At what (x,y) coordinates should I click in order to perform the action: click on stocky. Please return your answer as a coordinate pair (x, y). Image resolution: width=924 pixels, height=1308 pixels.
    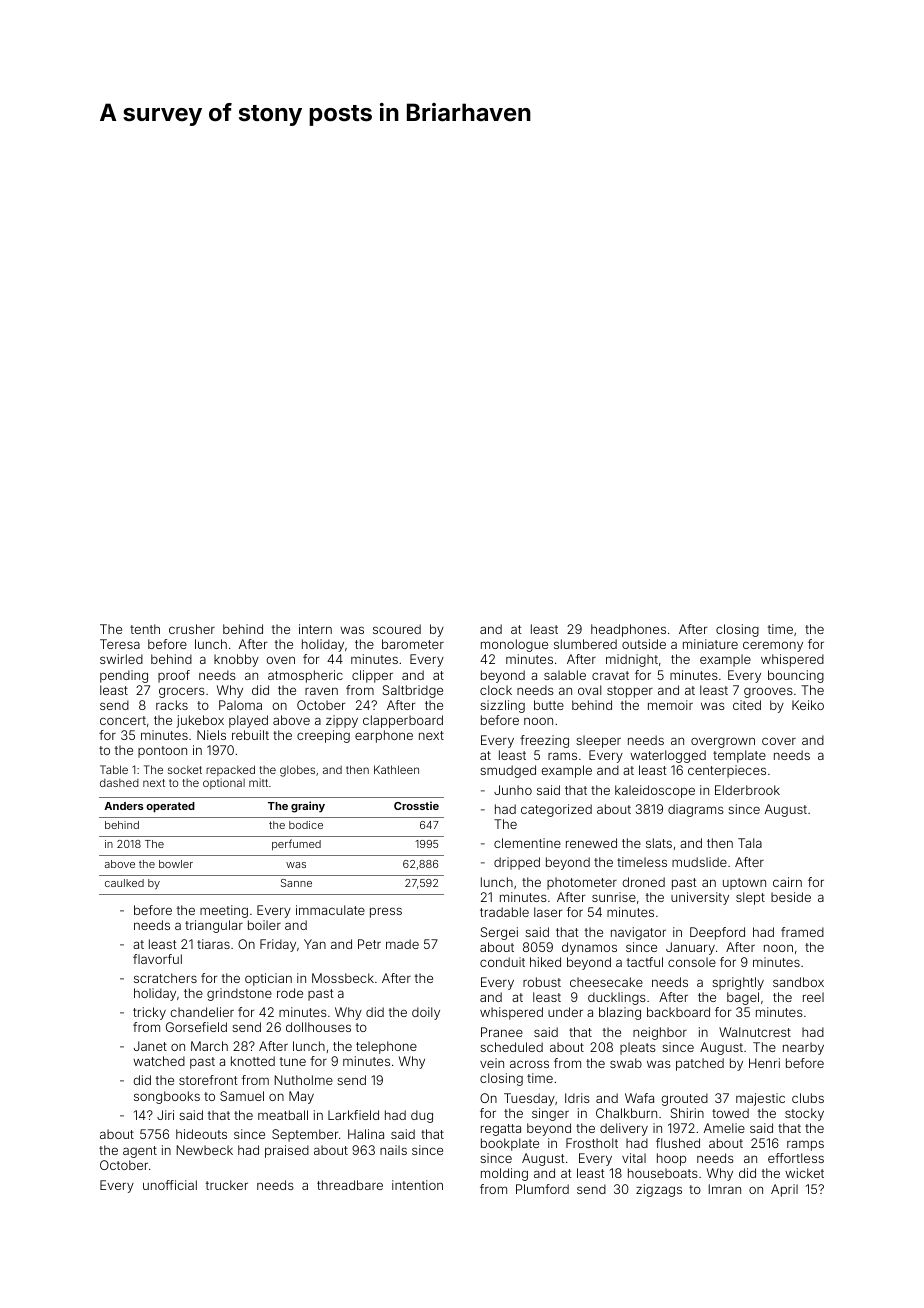
    Looking at the image, I should click on (804, 1114).
